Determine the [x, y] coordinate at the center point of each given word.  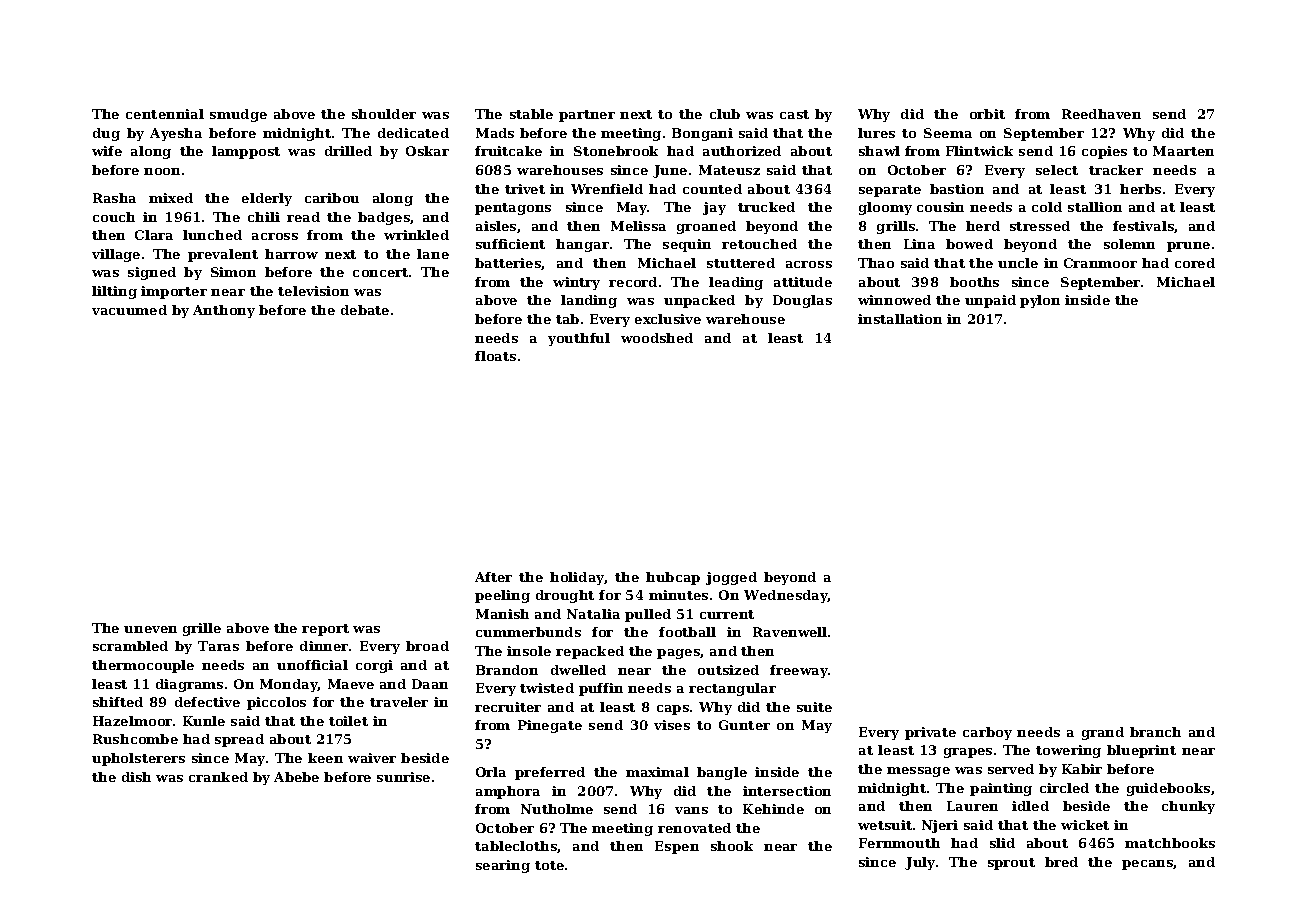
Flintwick [979, 151]
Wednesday [786, 596]
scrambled [130, 646]
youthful [579, 339]
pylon [1040, 301]
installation [900, 319]
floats [495, 356]
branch [1155, 732]
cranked [218, 777]
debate [365, 310]
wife [107, 151]
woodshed [657, 338]
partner [587, 116]
